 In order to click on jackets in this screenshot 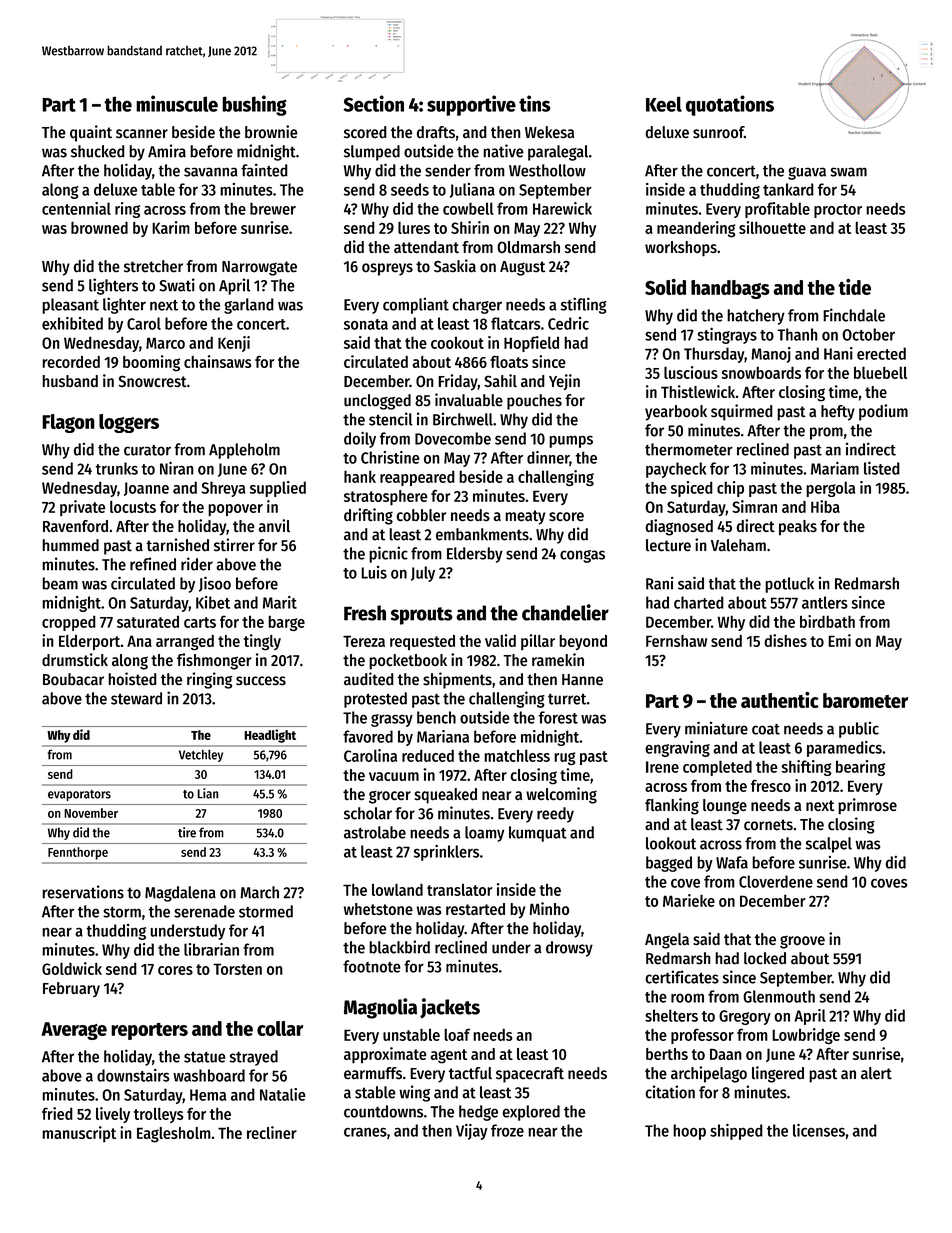, I will do `click(450, 1008)`.
